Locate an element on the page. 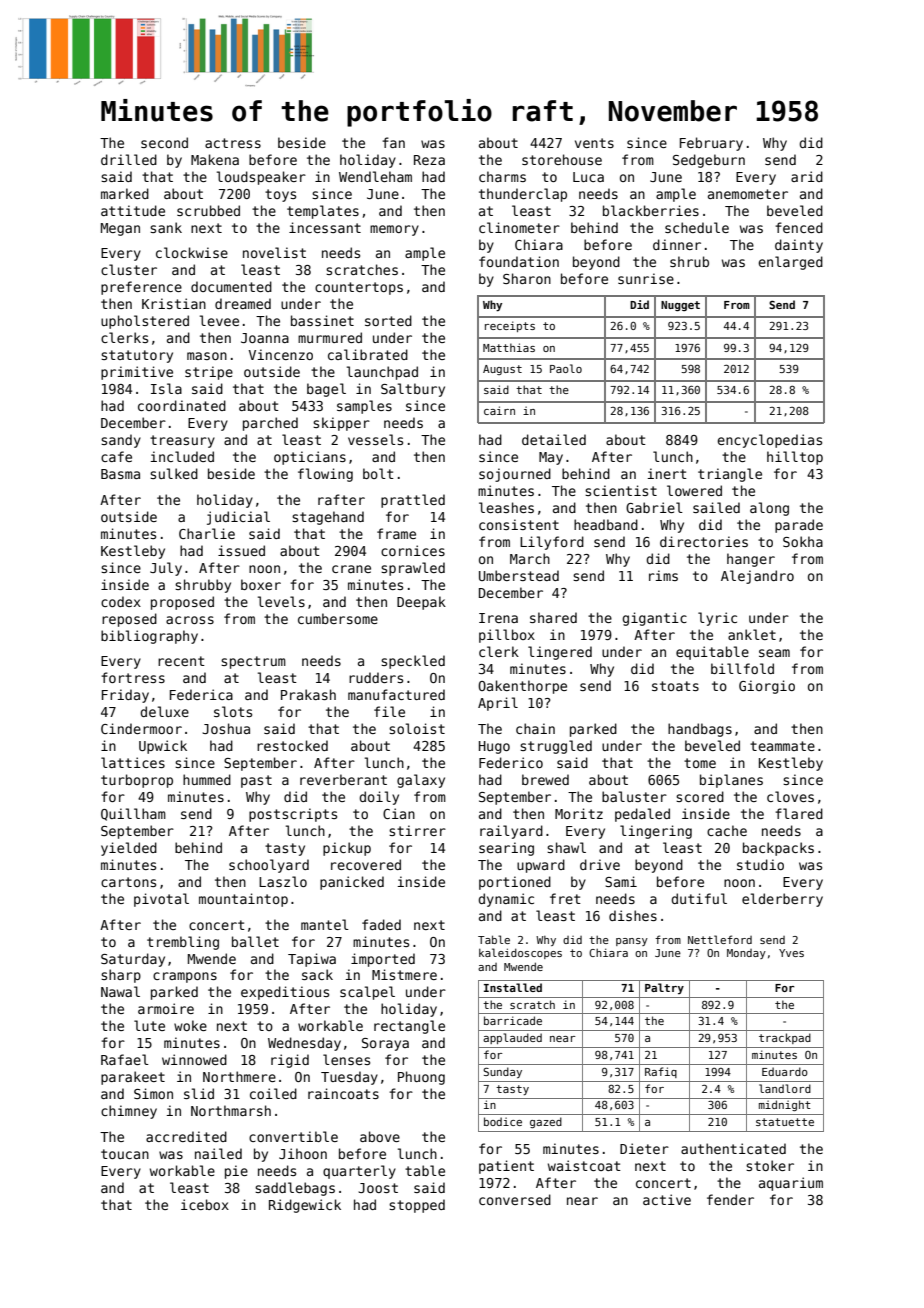  biplanes is located at coordinates (731, 781).
